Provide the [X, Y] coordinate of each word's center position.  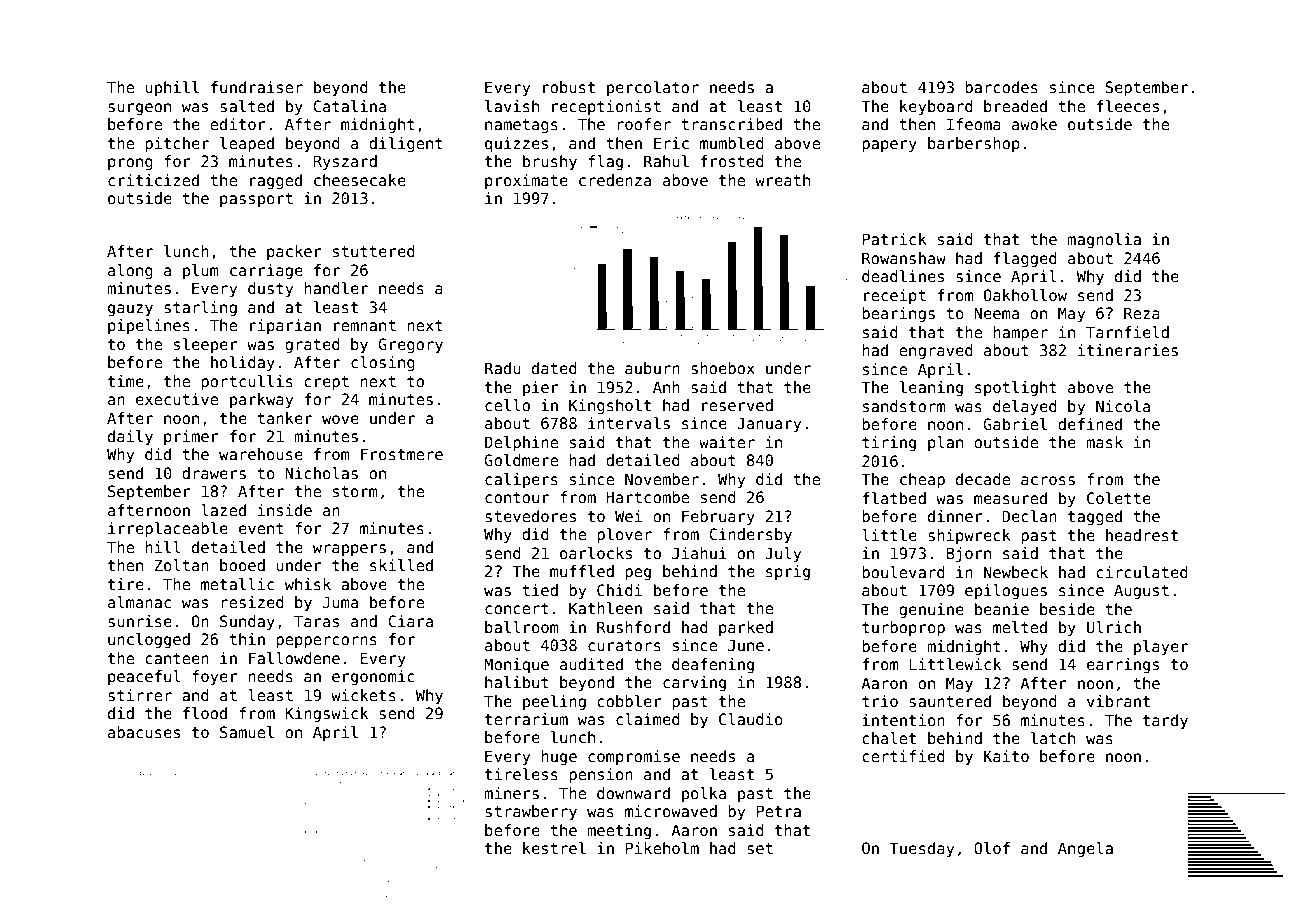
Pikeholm [662, 848]
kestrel [554, 848]
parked [746, 628]
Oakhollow [1025, 295]
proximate [526, 181]
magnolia [1104, 240]
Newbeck [1016, 572]
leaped [247, 144]
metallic [237, 584]
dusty [270, 289]
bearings [898, 314]
